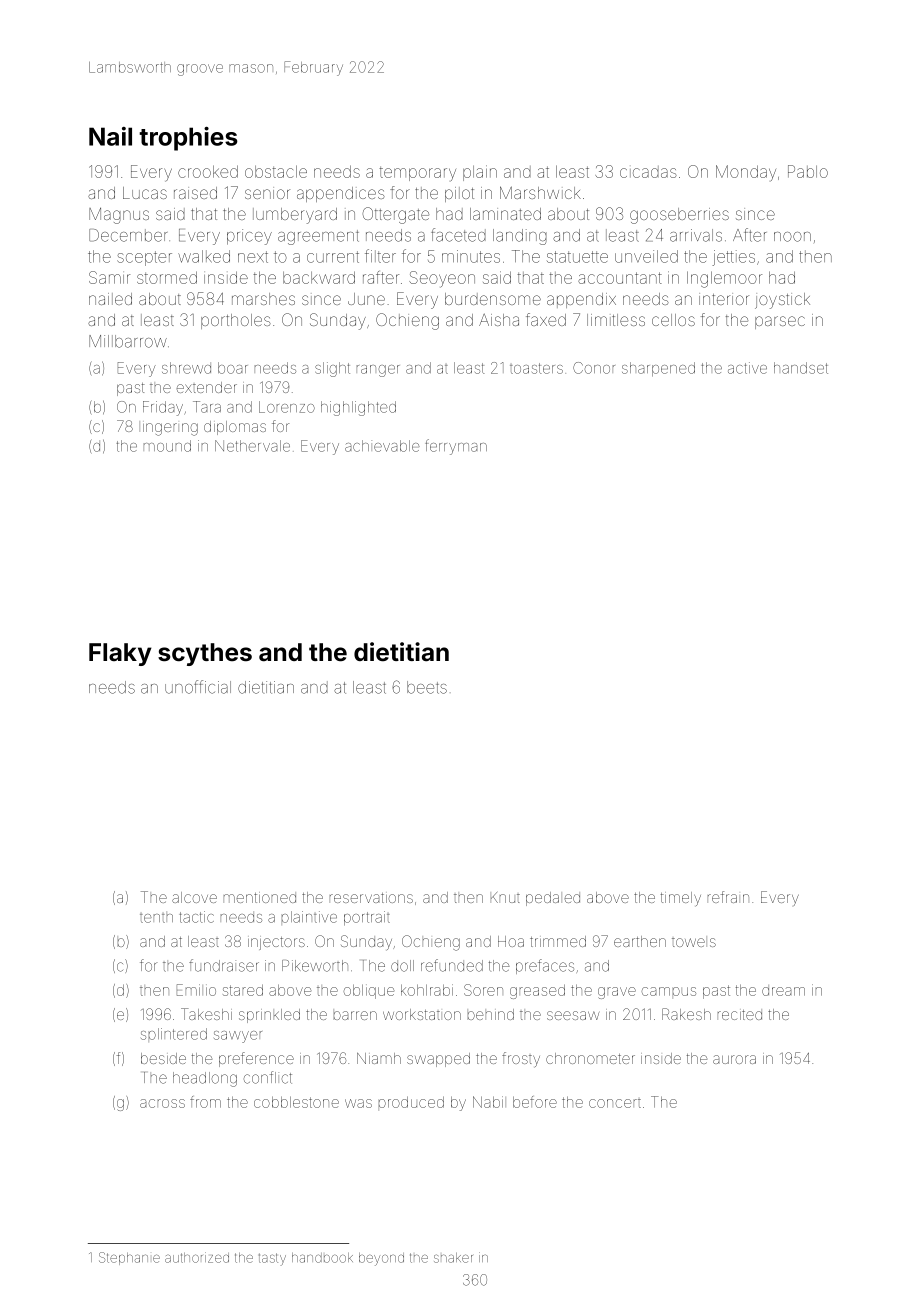  I want to click on alcove, so click(194, 897).
